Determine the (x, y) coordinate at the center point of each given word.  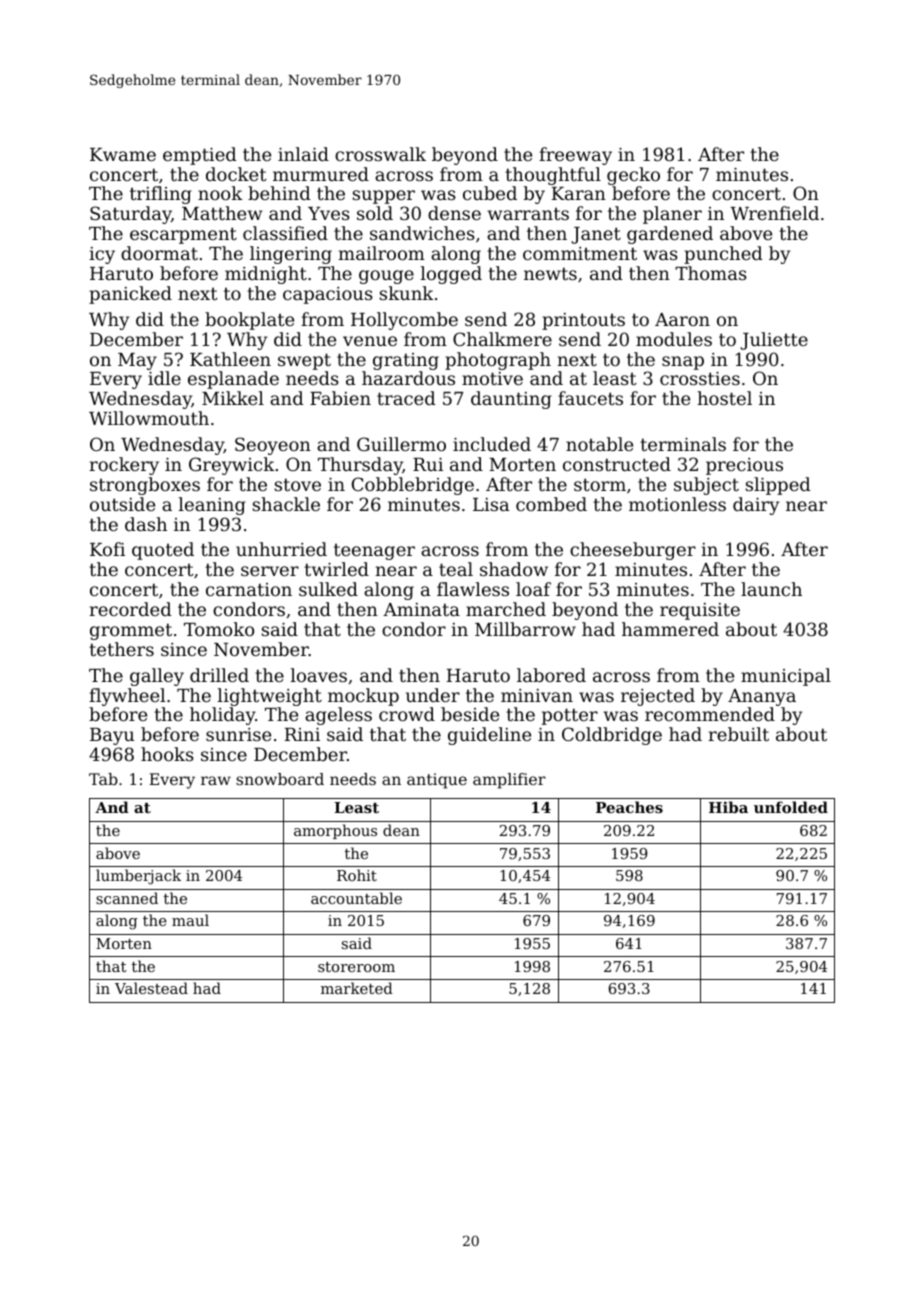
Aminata (421, 609)
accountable (356, 898)
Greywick (232, 466)
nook (220, 193)
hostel (724, 398)
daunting (511, 400)
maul (190, 920)
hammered (670, 629)
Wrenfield (774, 213)
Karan (579, 193)
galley (157, 677)
